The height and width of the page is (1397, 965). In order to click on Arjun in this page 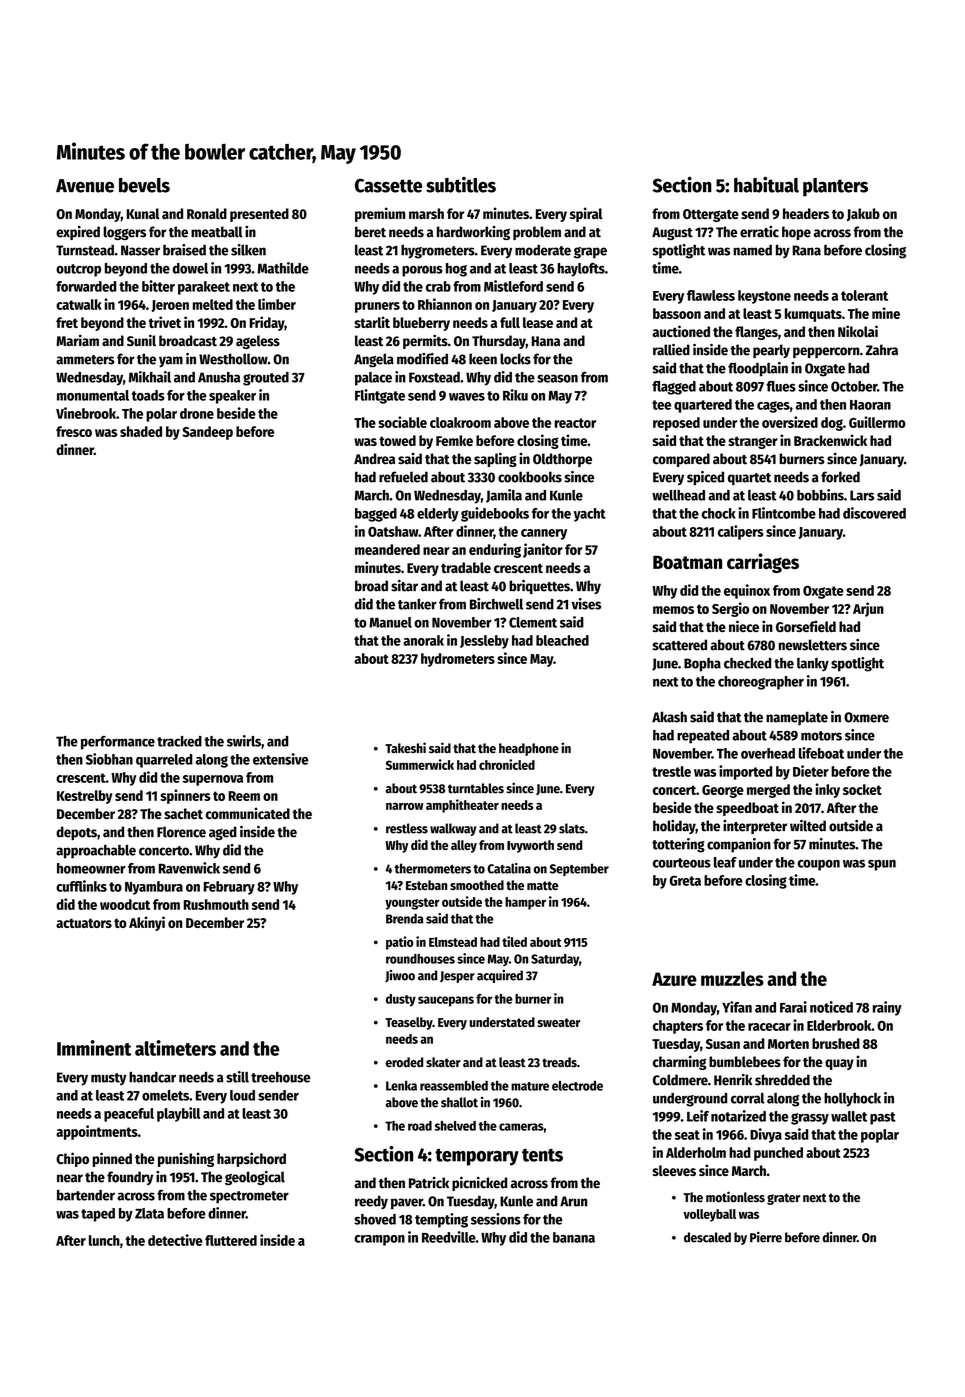, I will do `click(868, 609)`.
